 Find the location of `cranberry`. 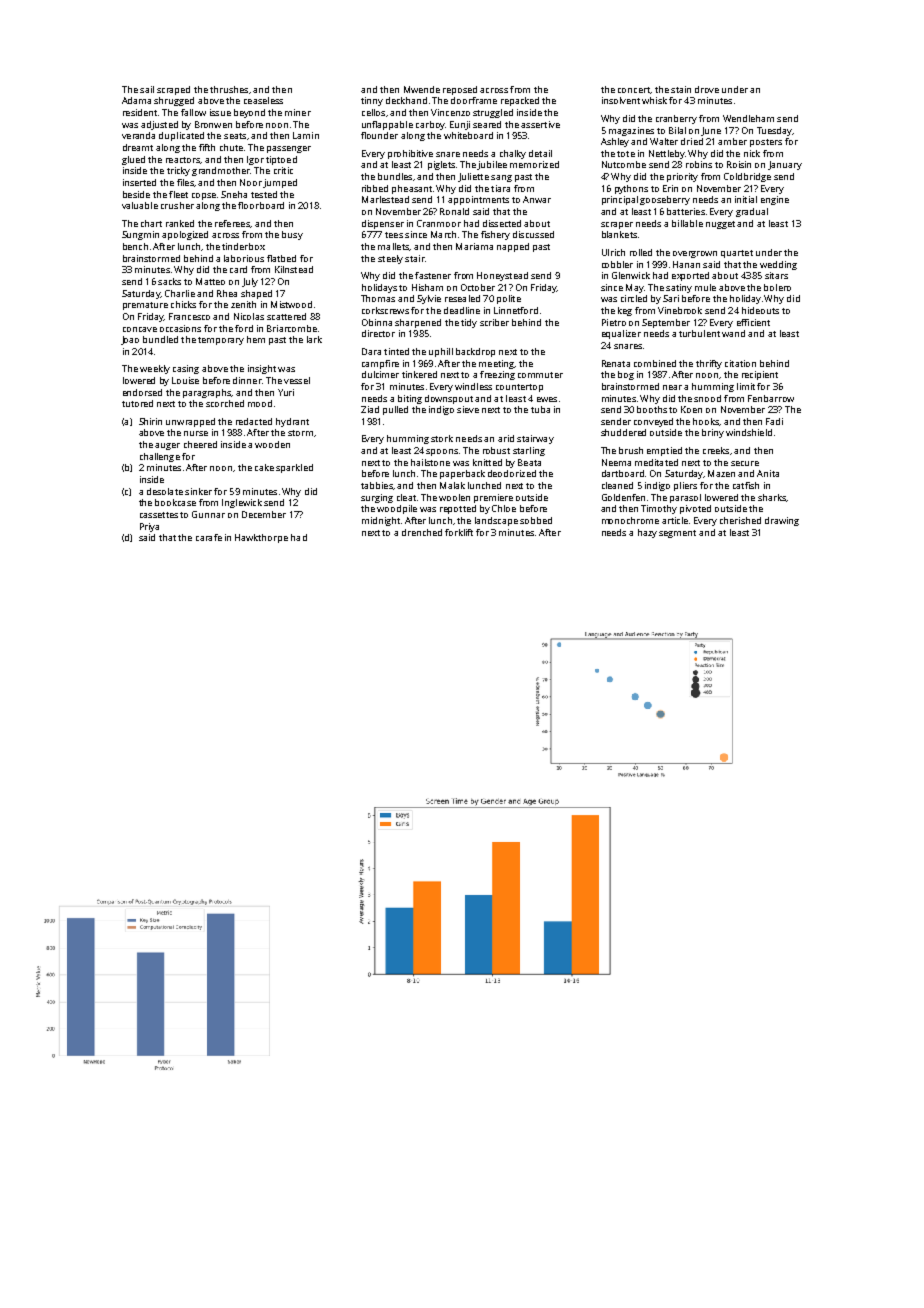

cranberry is located at coordinates (676, 119).
